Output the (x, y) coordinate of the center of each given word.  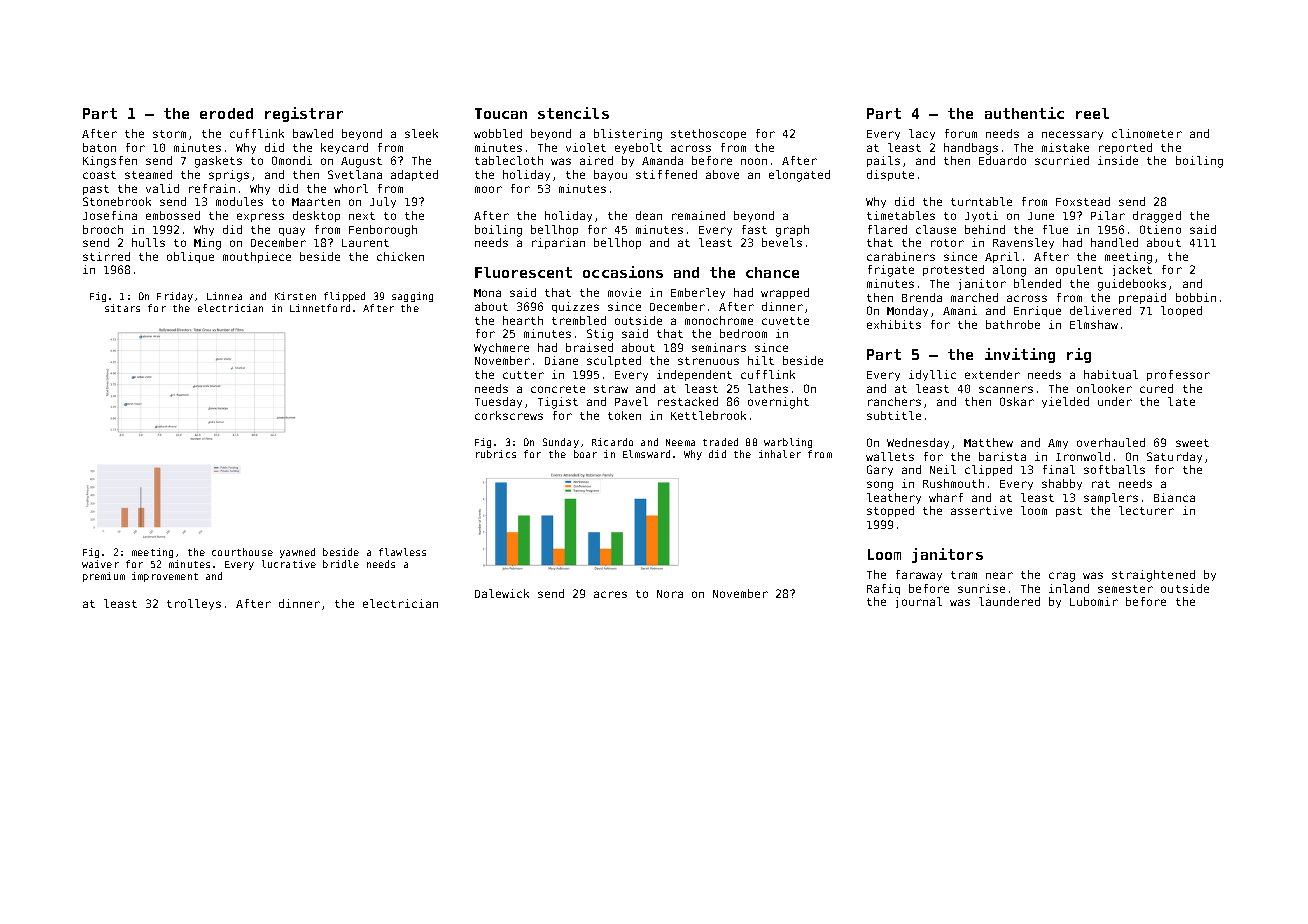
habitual (1111, 374)
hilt (761, 360)
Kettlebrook (708, 415)
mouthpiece (257, 257)
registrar (304, 114)
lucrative (289, 564)
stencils (573, 113)
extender (992, 374)
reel (1092, 113)
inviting (1020, 355)
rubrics (496, 454)
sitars (122, 308)
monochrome (719, 320)
